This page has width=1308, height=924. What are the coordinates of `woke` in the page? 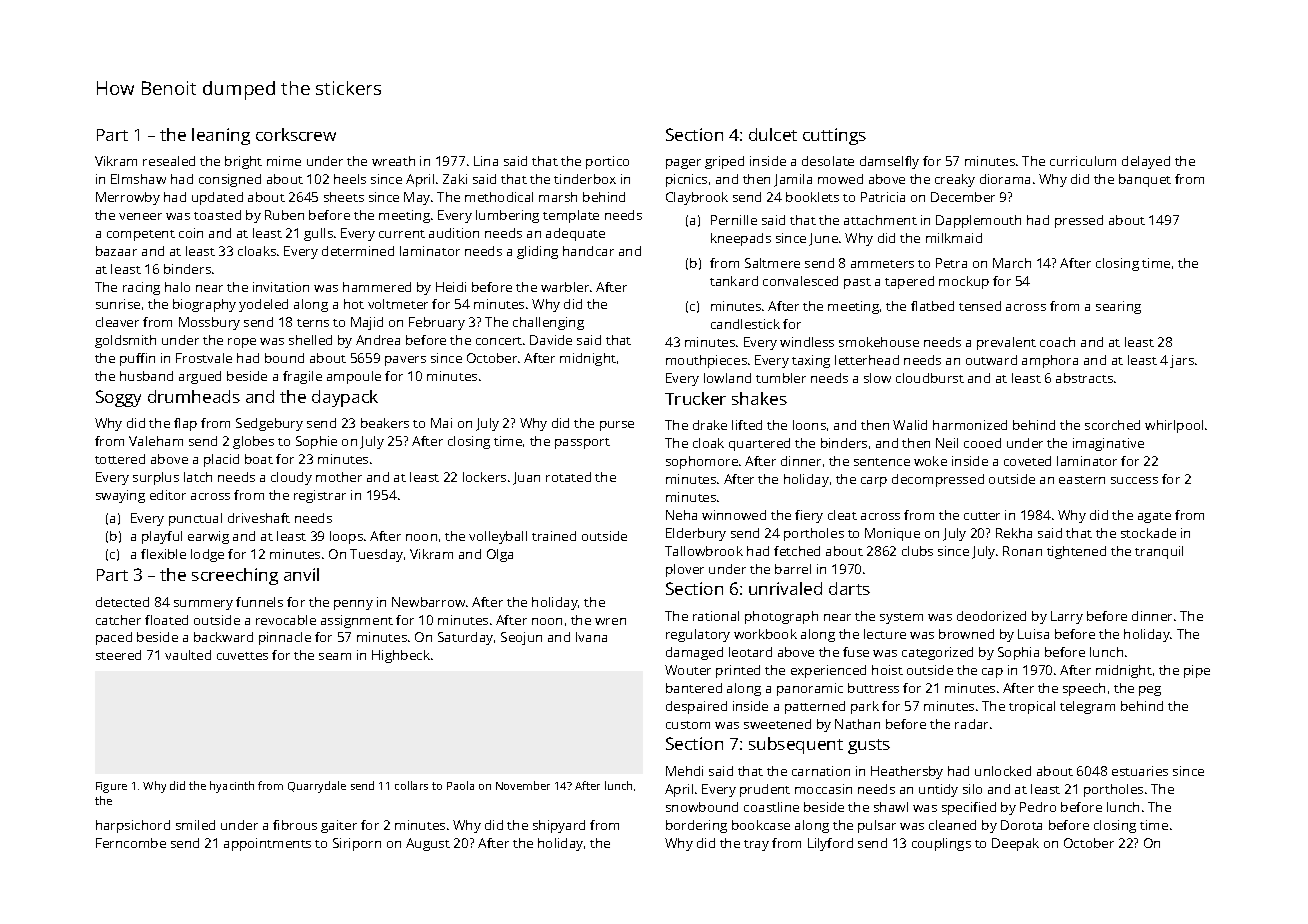 It's located at (930, 461).
